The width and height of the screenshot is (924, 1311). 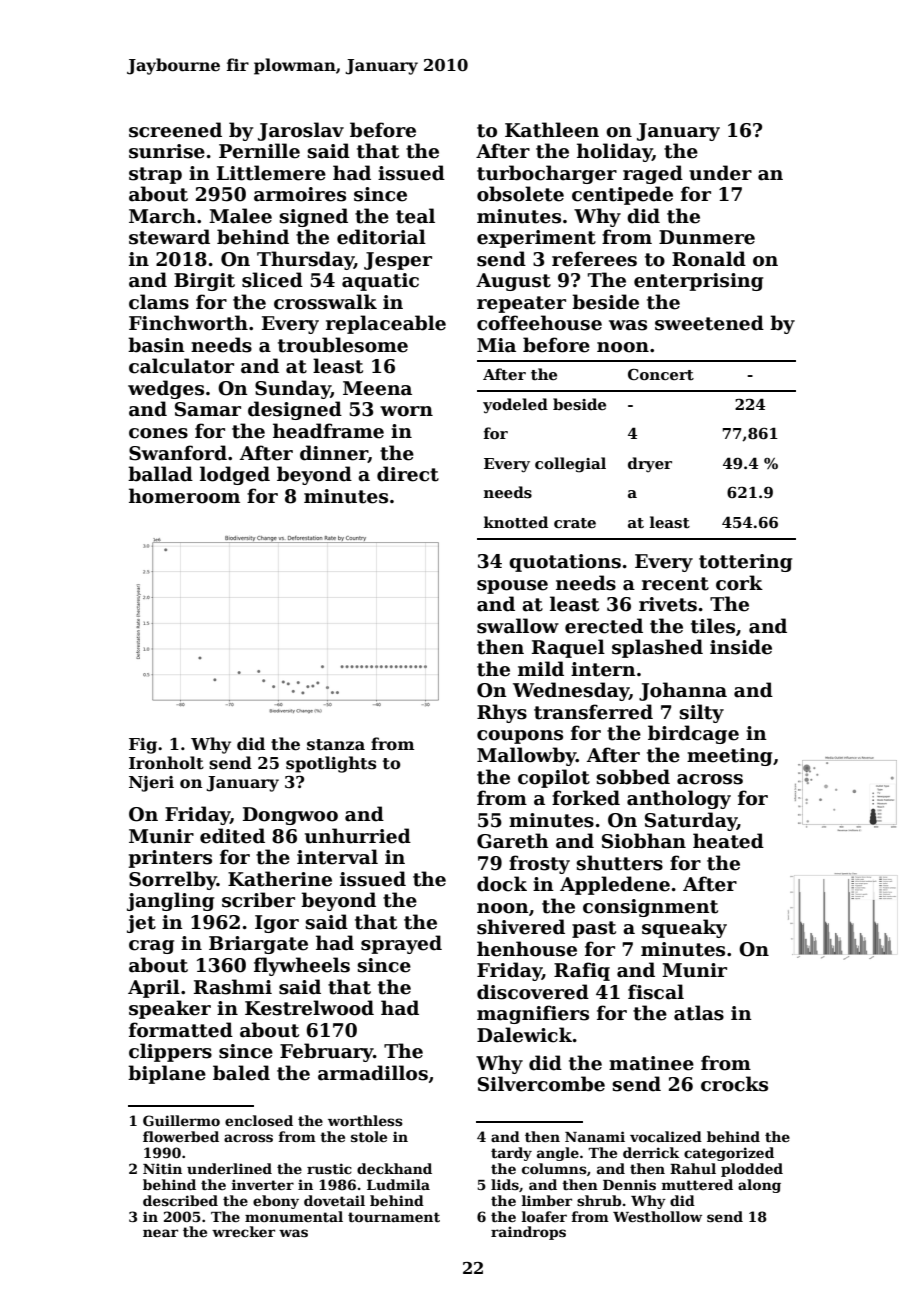 I want to click on Littlemere, so click(x=271, y=173).
